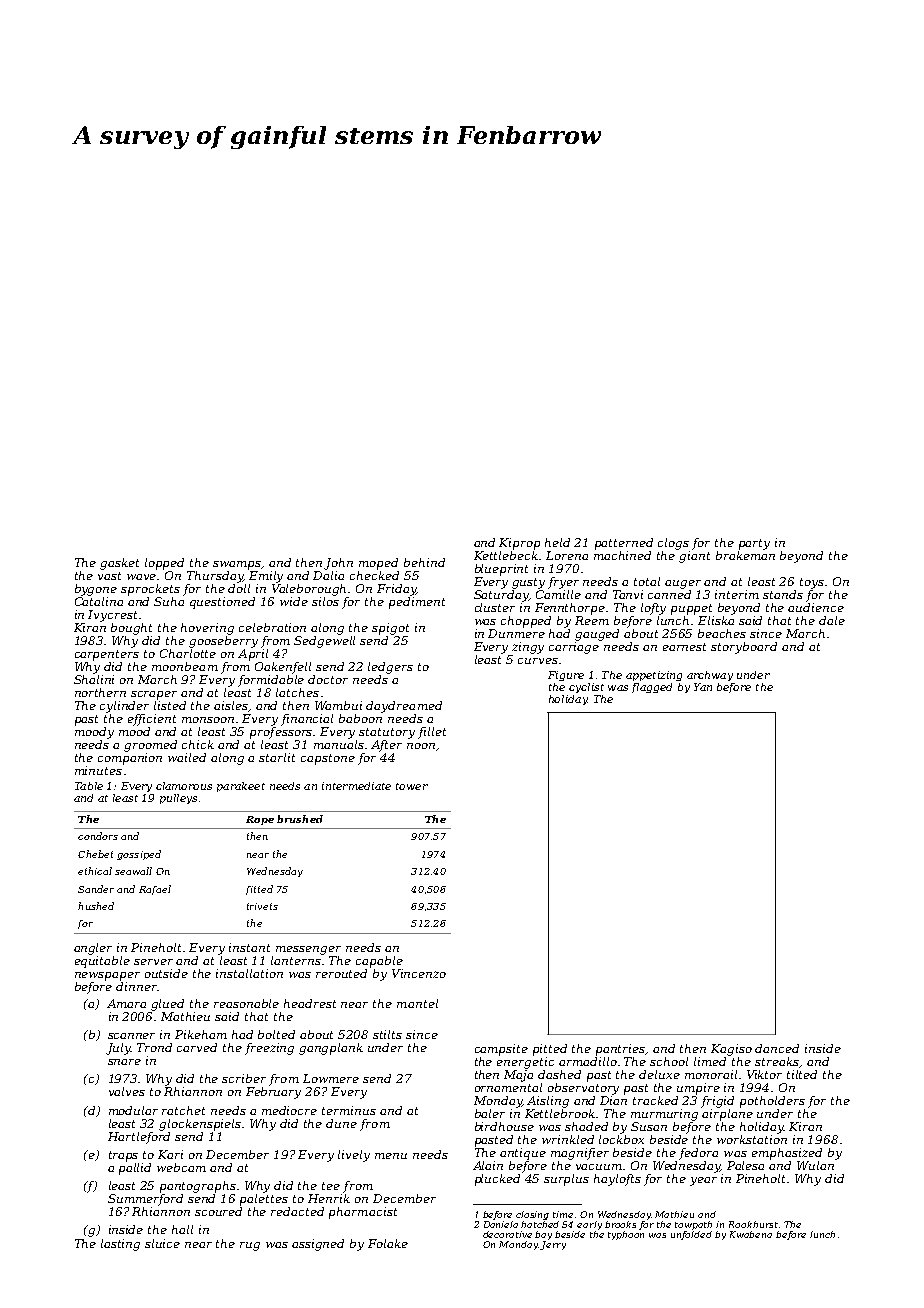 Image resolution: width=924 pixels, height=1308 pixels. Describe the element at coordinates (250, 1246) in the screenshot. I see `rug` at that location.
